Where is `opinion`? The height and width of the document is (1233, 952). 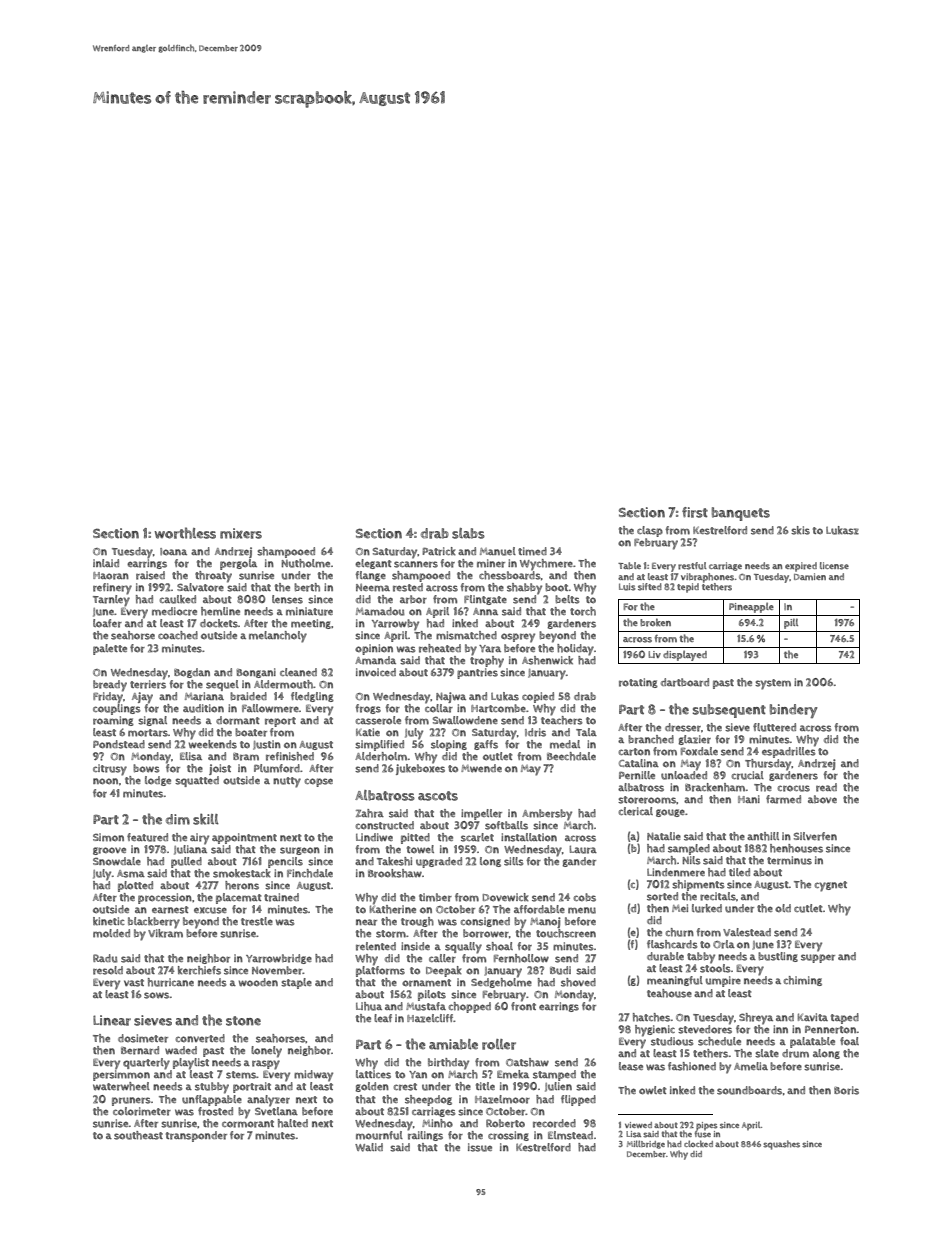 opinion is located at coordinates (374, 649).
